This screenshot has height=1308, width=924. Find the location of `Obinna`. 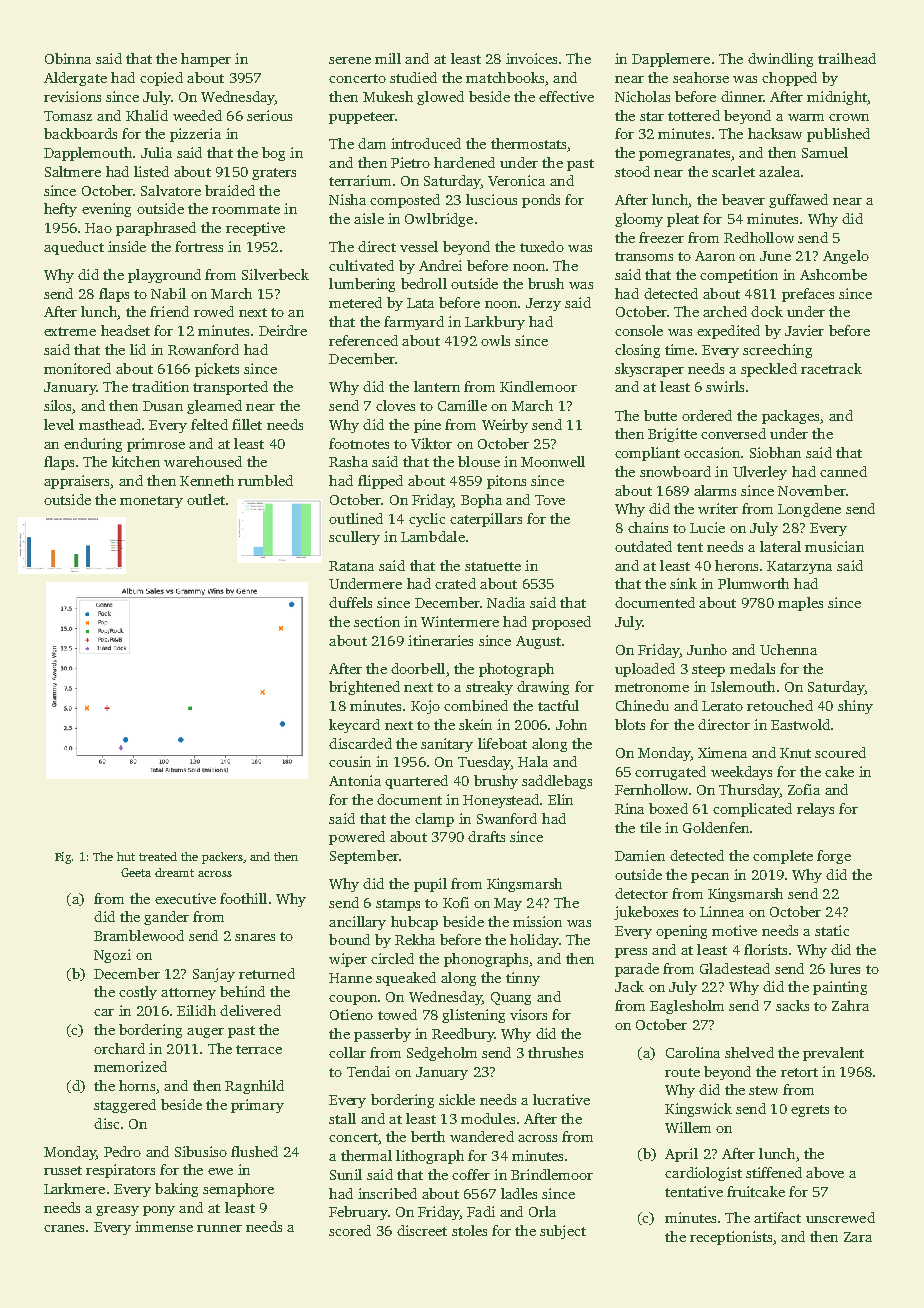

Obinna is located at coordinates (68, 58).
